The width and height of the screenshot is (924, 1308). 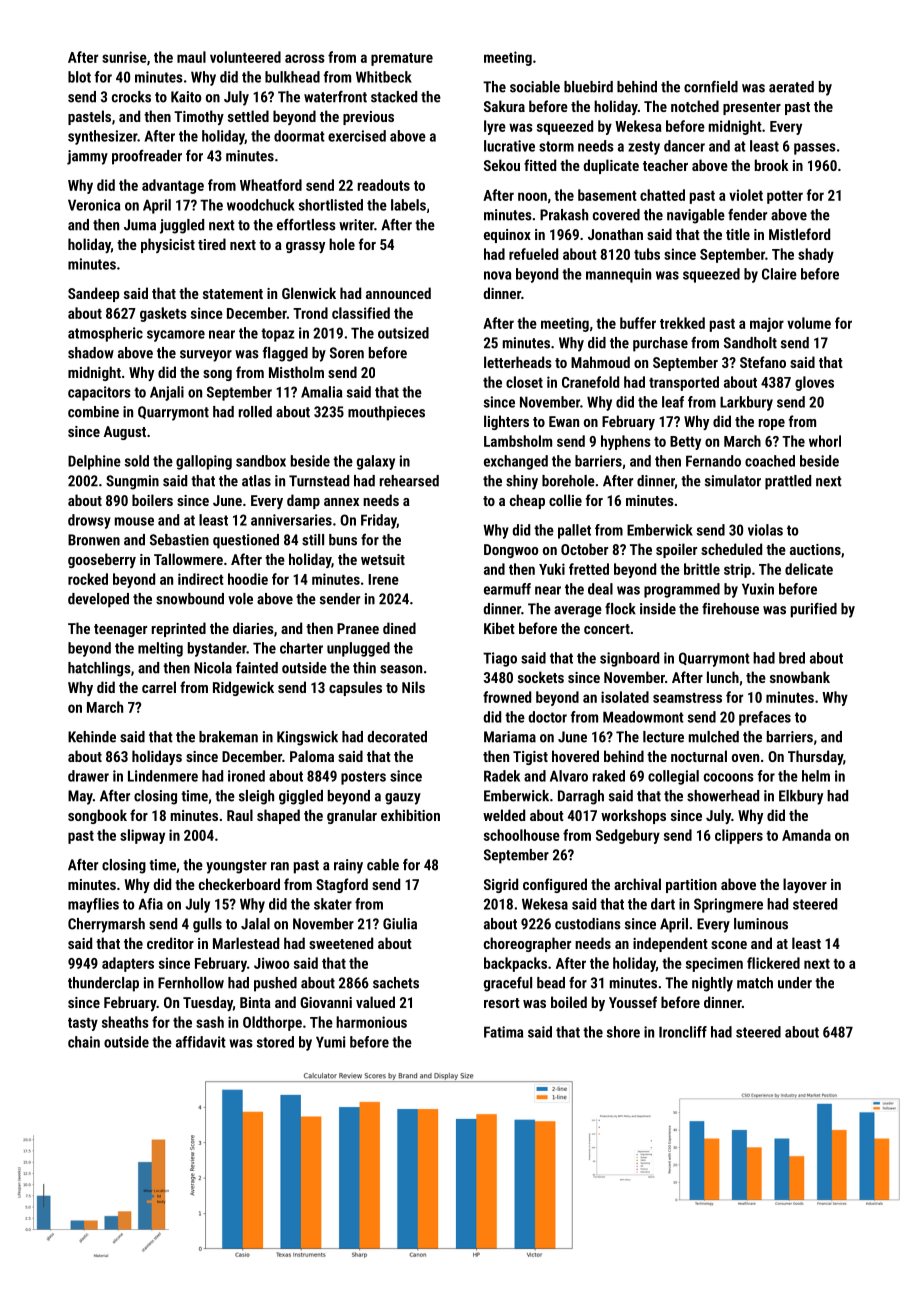 What do you see at coordinates (524, 382) in the screenshot?
I see `closet` at bounding box center [524, 382].
